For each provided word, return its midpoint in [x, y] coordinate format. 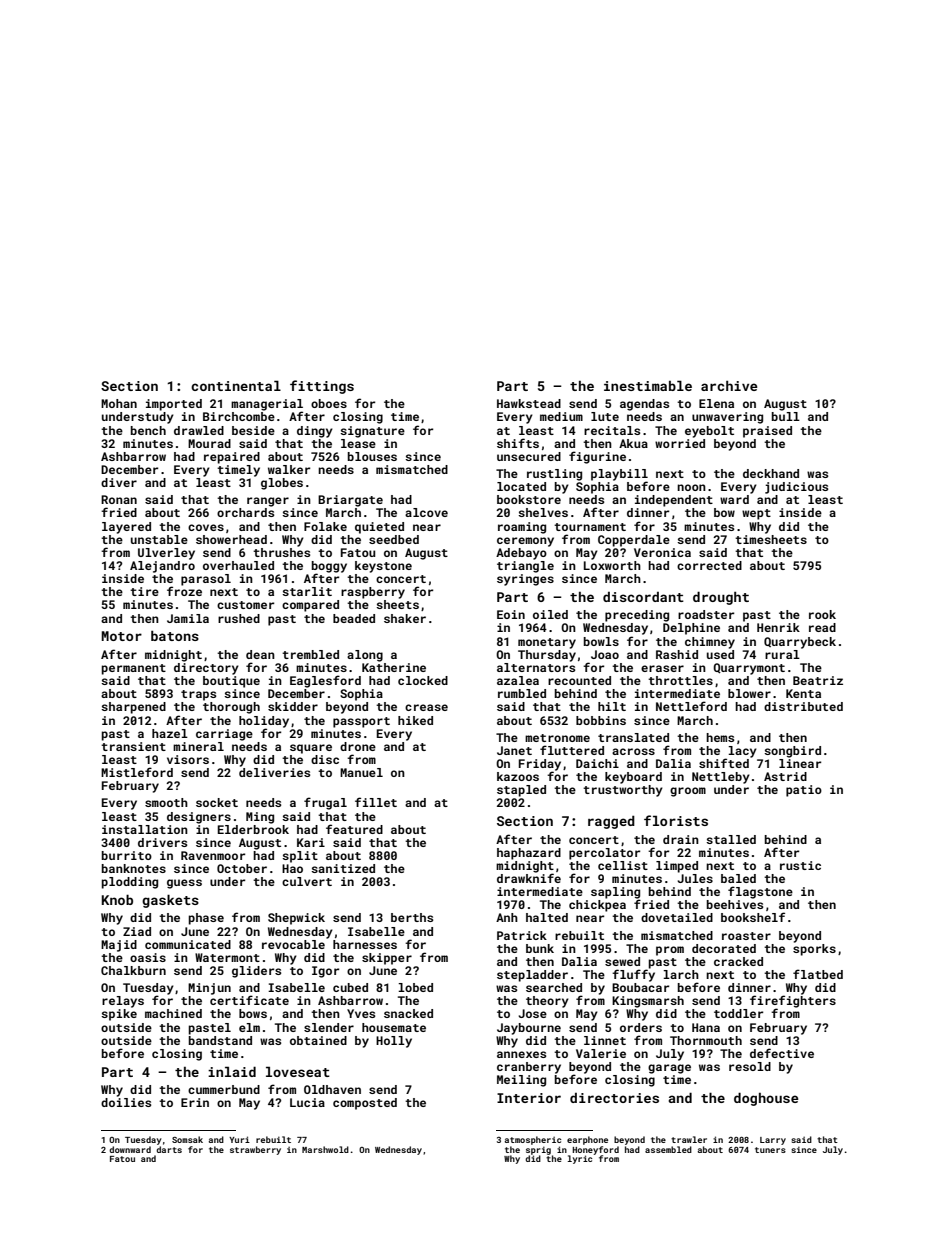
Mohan [119, 403]
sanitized [343, 868]
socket [217, 802]
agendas [644, 405]
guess [184, 884]
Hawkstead [529, 403]
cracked [738, 961]
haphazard [529, 854]
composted [365, 1104]
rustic [800, 865]
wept [756, 514]
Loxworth [612, 565]
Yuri [239, 1139]
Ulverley [166, 554]
